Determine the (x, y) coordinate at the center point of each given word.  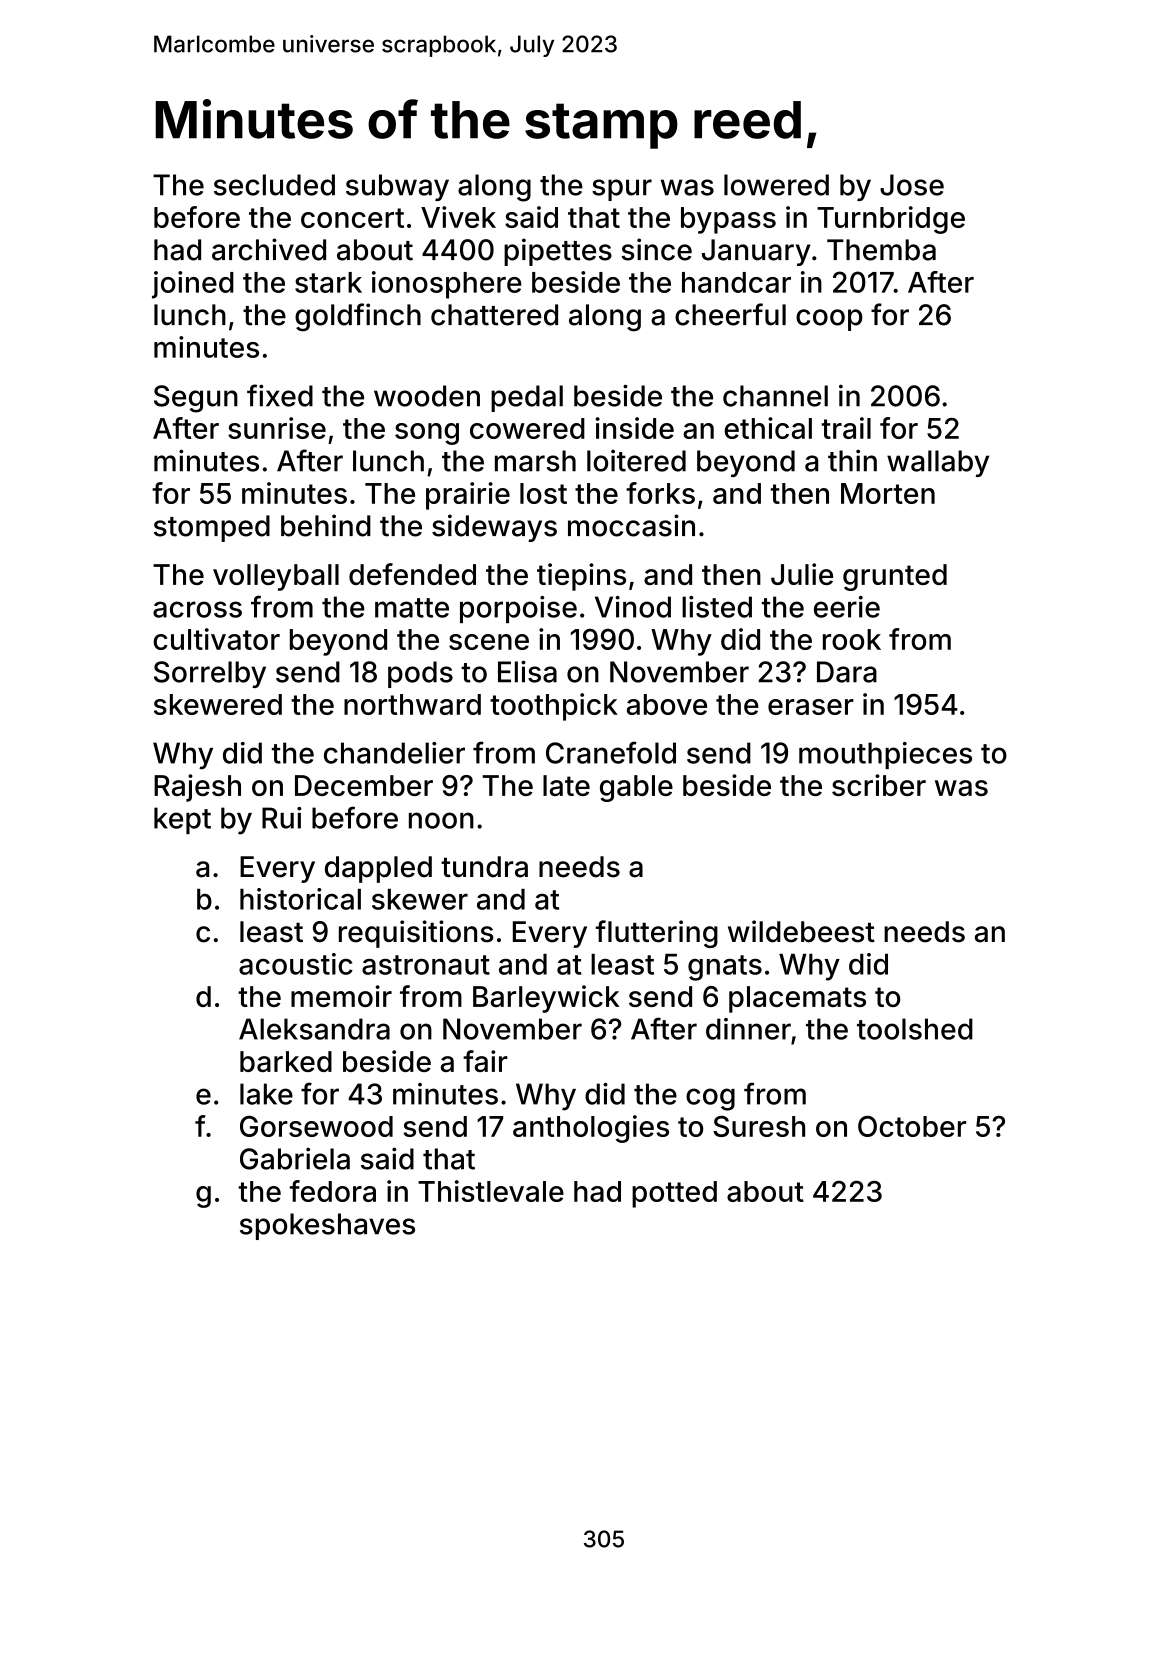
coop (829, 320)
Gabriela (295, 1158)
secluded (274, 185)
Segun (196, 399)
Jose (912, 185)
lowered (776, 185)
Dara (847, 672)
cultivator (216, 639)
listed (717, 607)
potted (674, 1194)
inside (635, 428)
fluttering (657, 934)
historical (300, 899)
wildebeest (801, 931)
